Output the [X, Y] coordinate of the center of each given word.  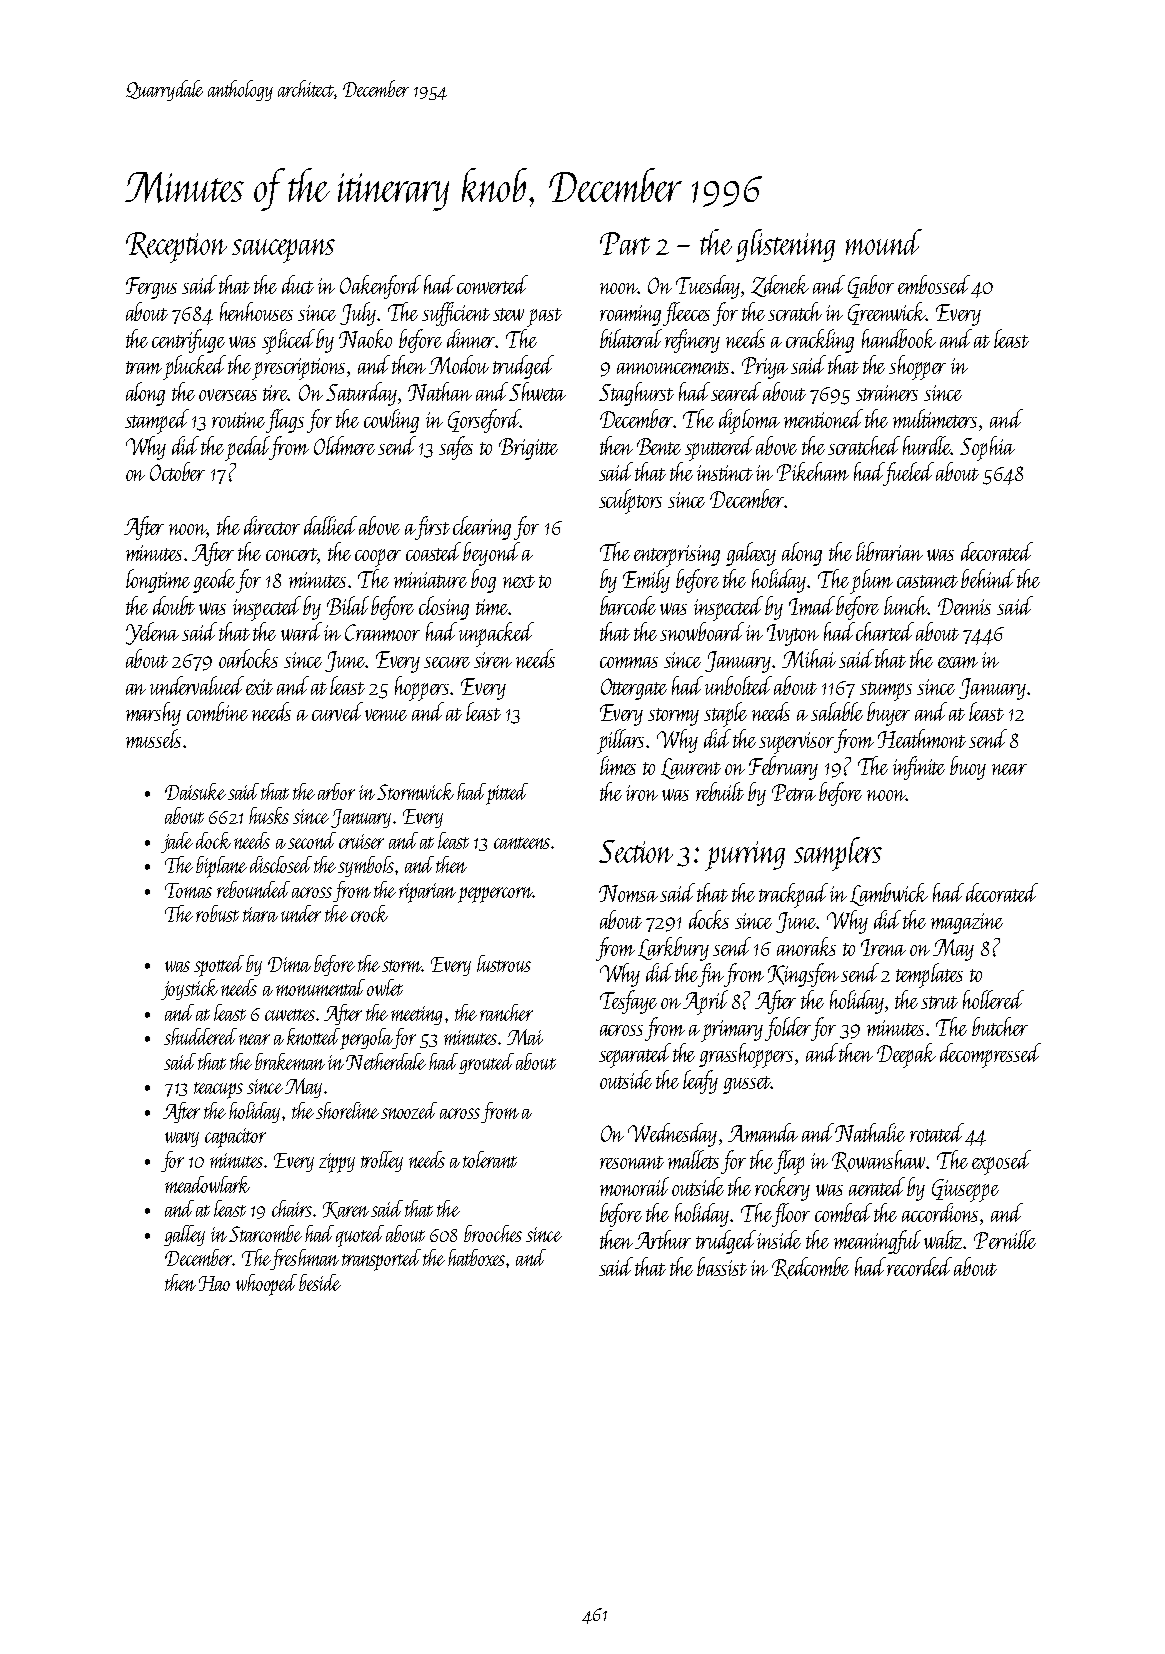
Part [625, 243]
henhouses [256, 311]
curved [337, 711]
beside [320, 1282]
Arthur [663, 1239]
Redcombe [810, 1268]
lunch [906, 605]
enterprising [677, 556]
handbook [899, 338]
